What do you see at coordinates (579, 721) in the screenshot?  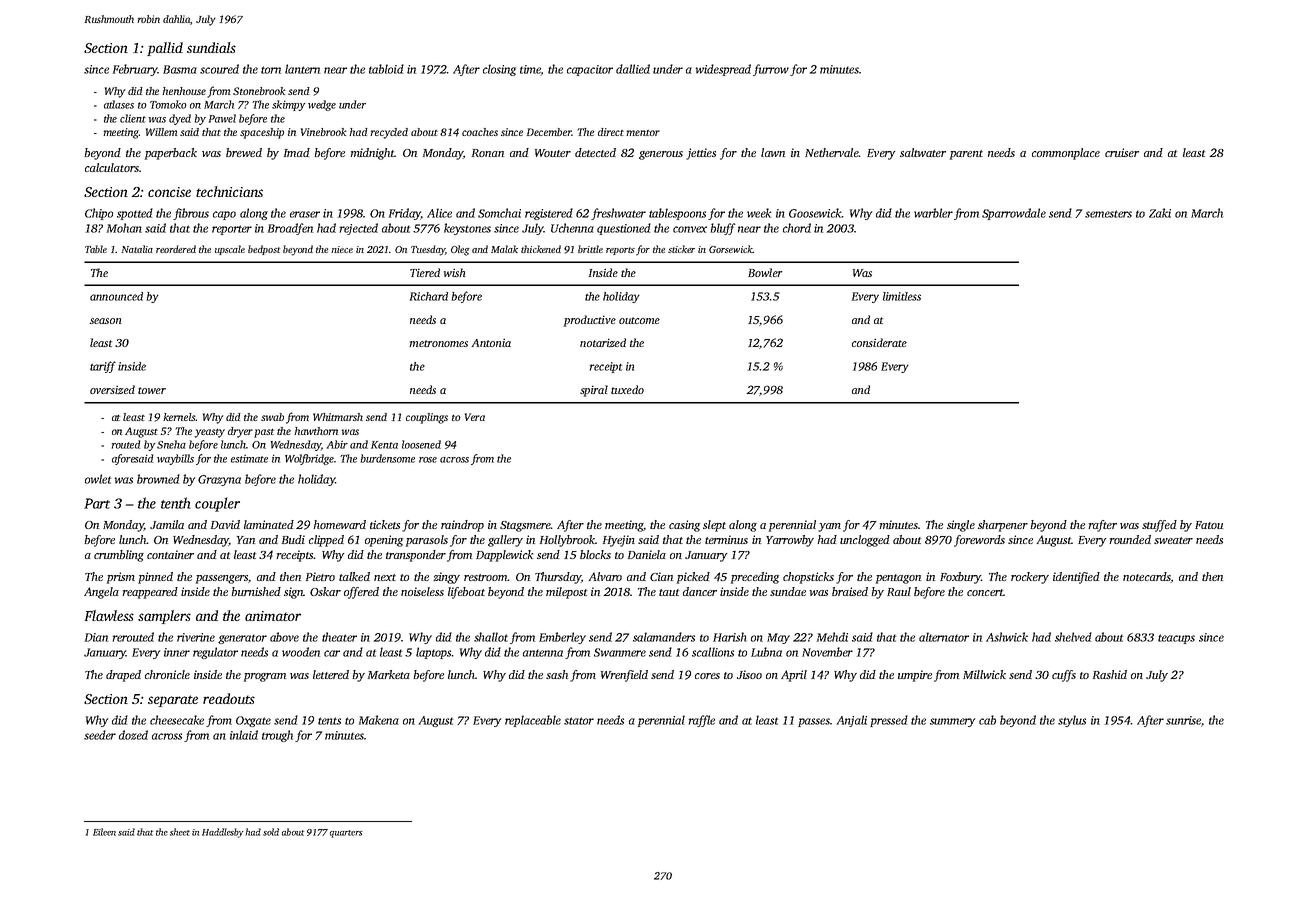 I see `stator` at bounding box center [579, 721].
